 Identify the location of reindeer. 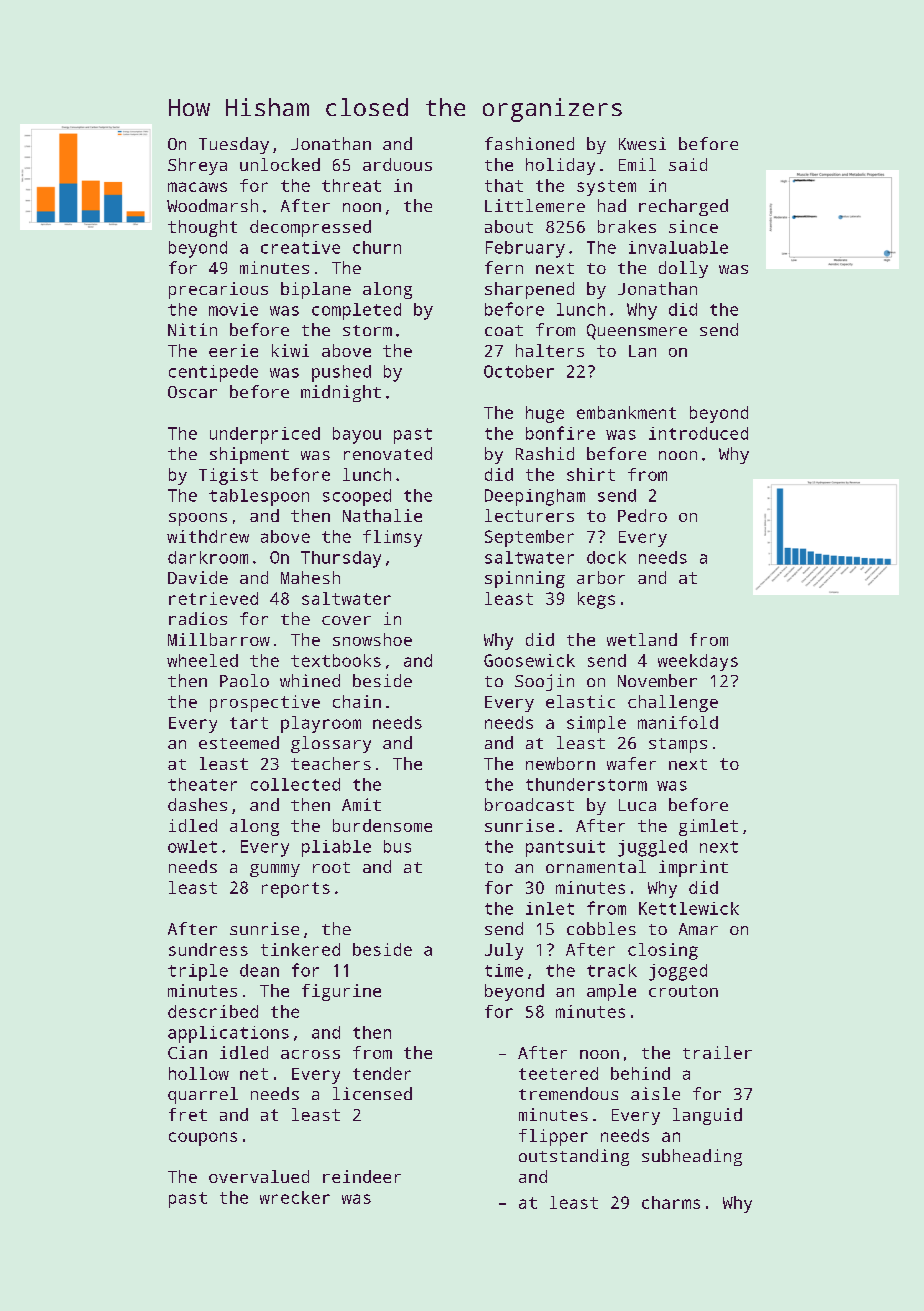
(362, 1176).
